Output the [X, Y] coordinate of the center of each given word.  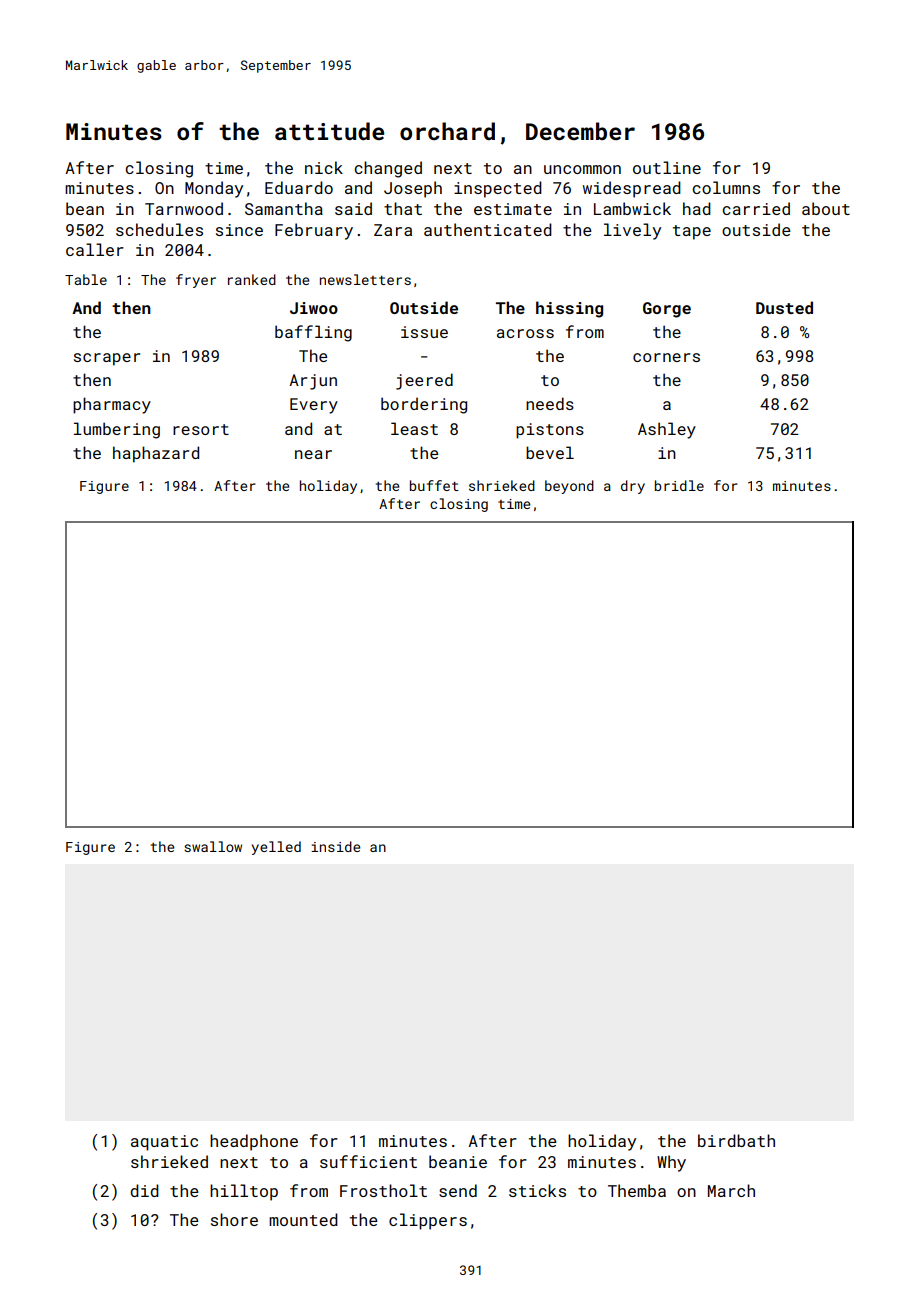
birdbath [736, 1140]
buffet [434, 485]
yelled [276, 848]
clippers [428, 1221]
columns [726, 187]
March [731, 1190]
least [414, 428]
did [144, 1190]
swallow [213, 846]
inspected [498, 189]
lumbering [117, 430]
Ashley [667, 430]
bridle [679, 485]
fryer [196, 281]
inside [335, 846]
